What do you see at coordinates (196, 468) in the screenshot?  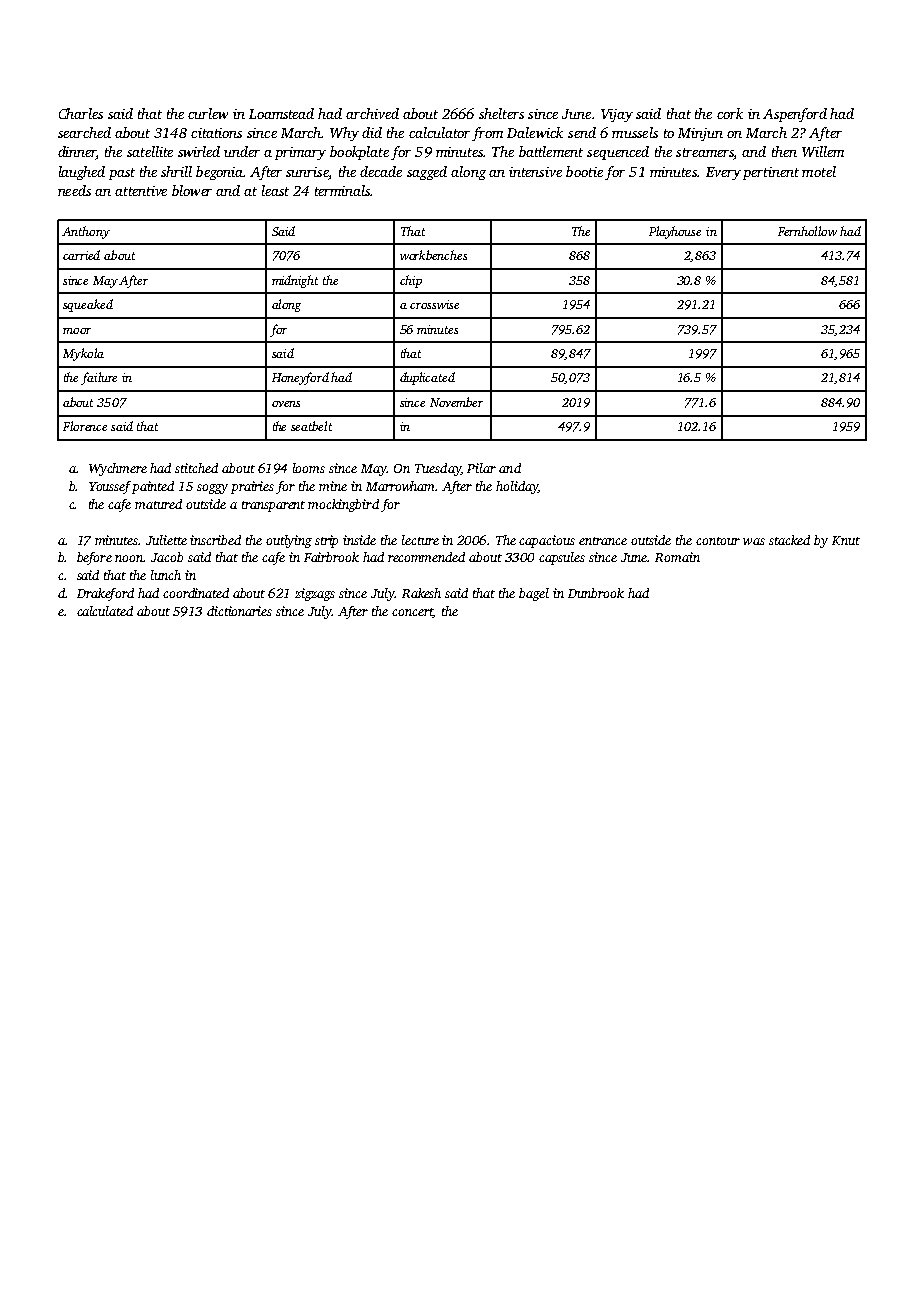 I see `stitched` at bounding box center [196, 468].
